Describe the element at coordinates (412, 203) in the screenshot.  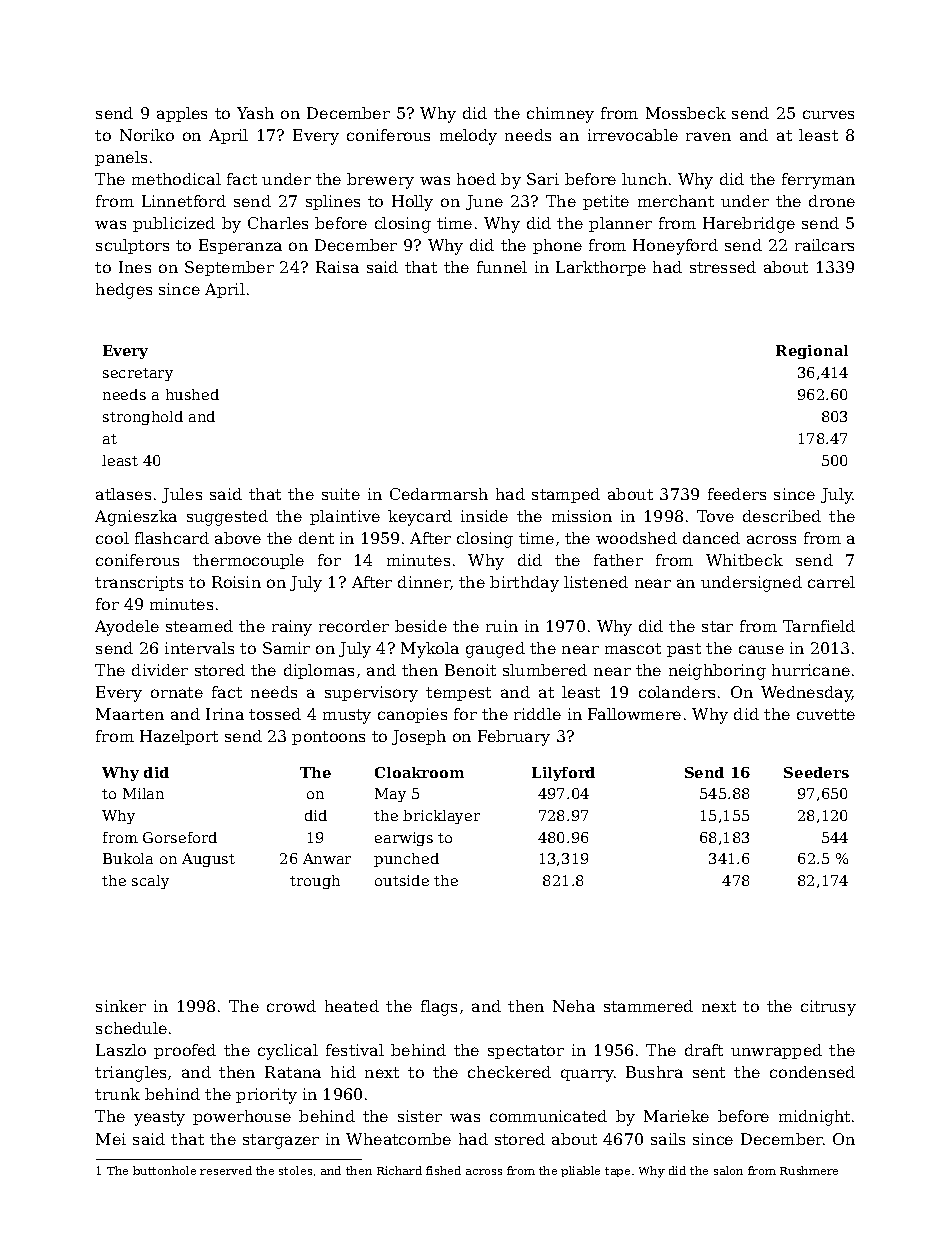
I see `Holly` at that location.
